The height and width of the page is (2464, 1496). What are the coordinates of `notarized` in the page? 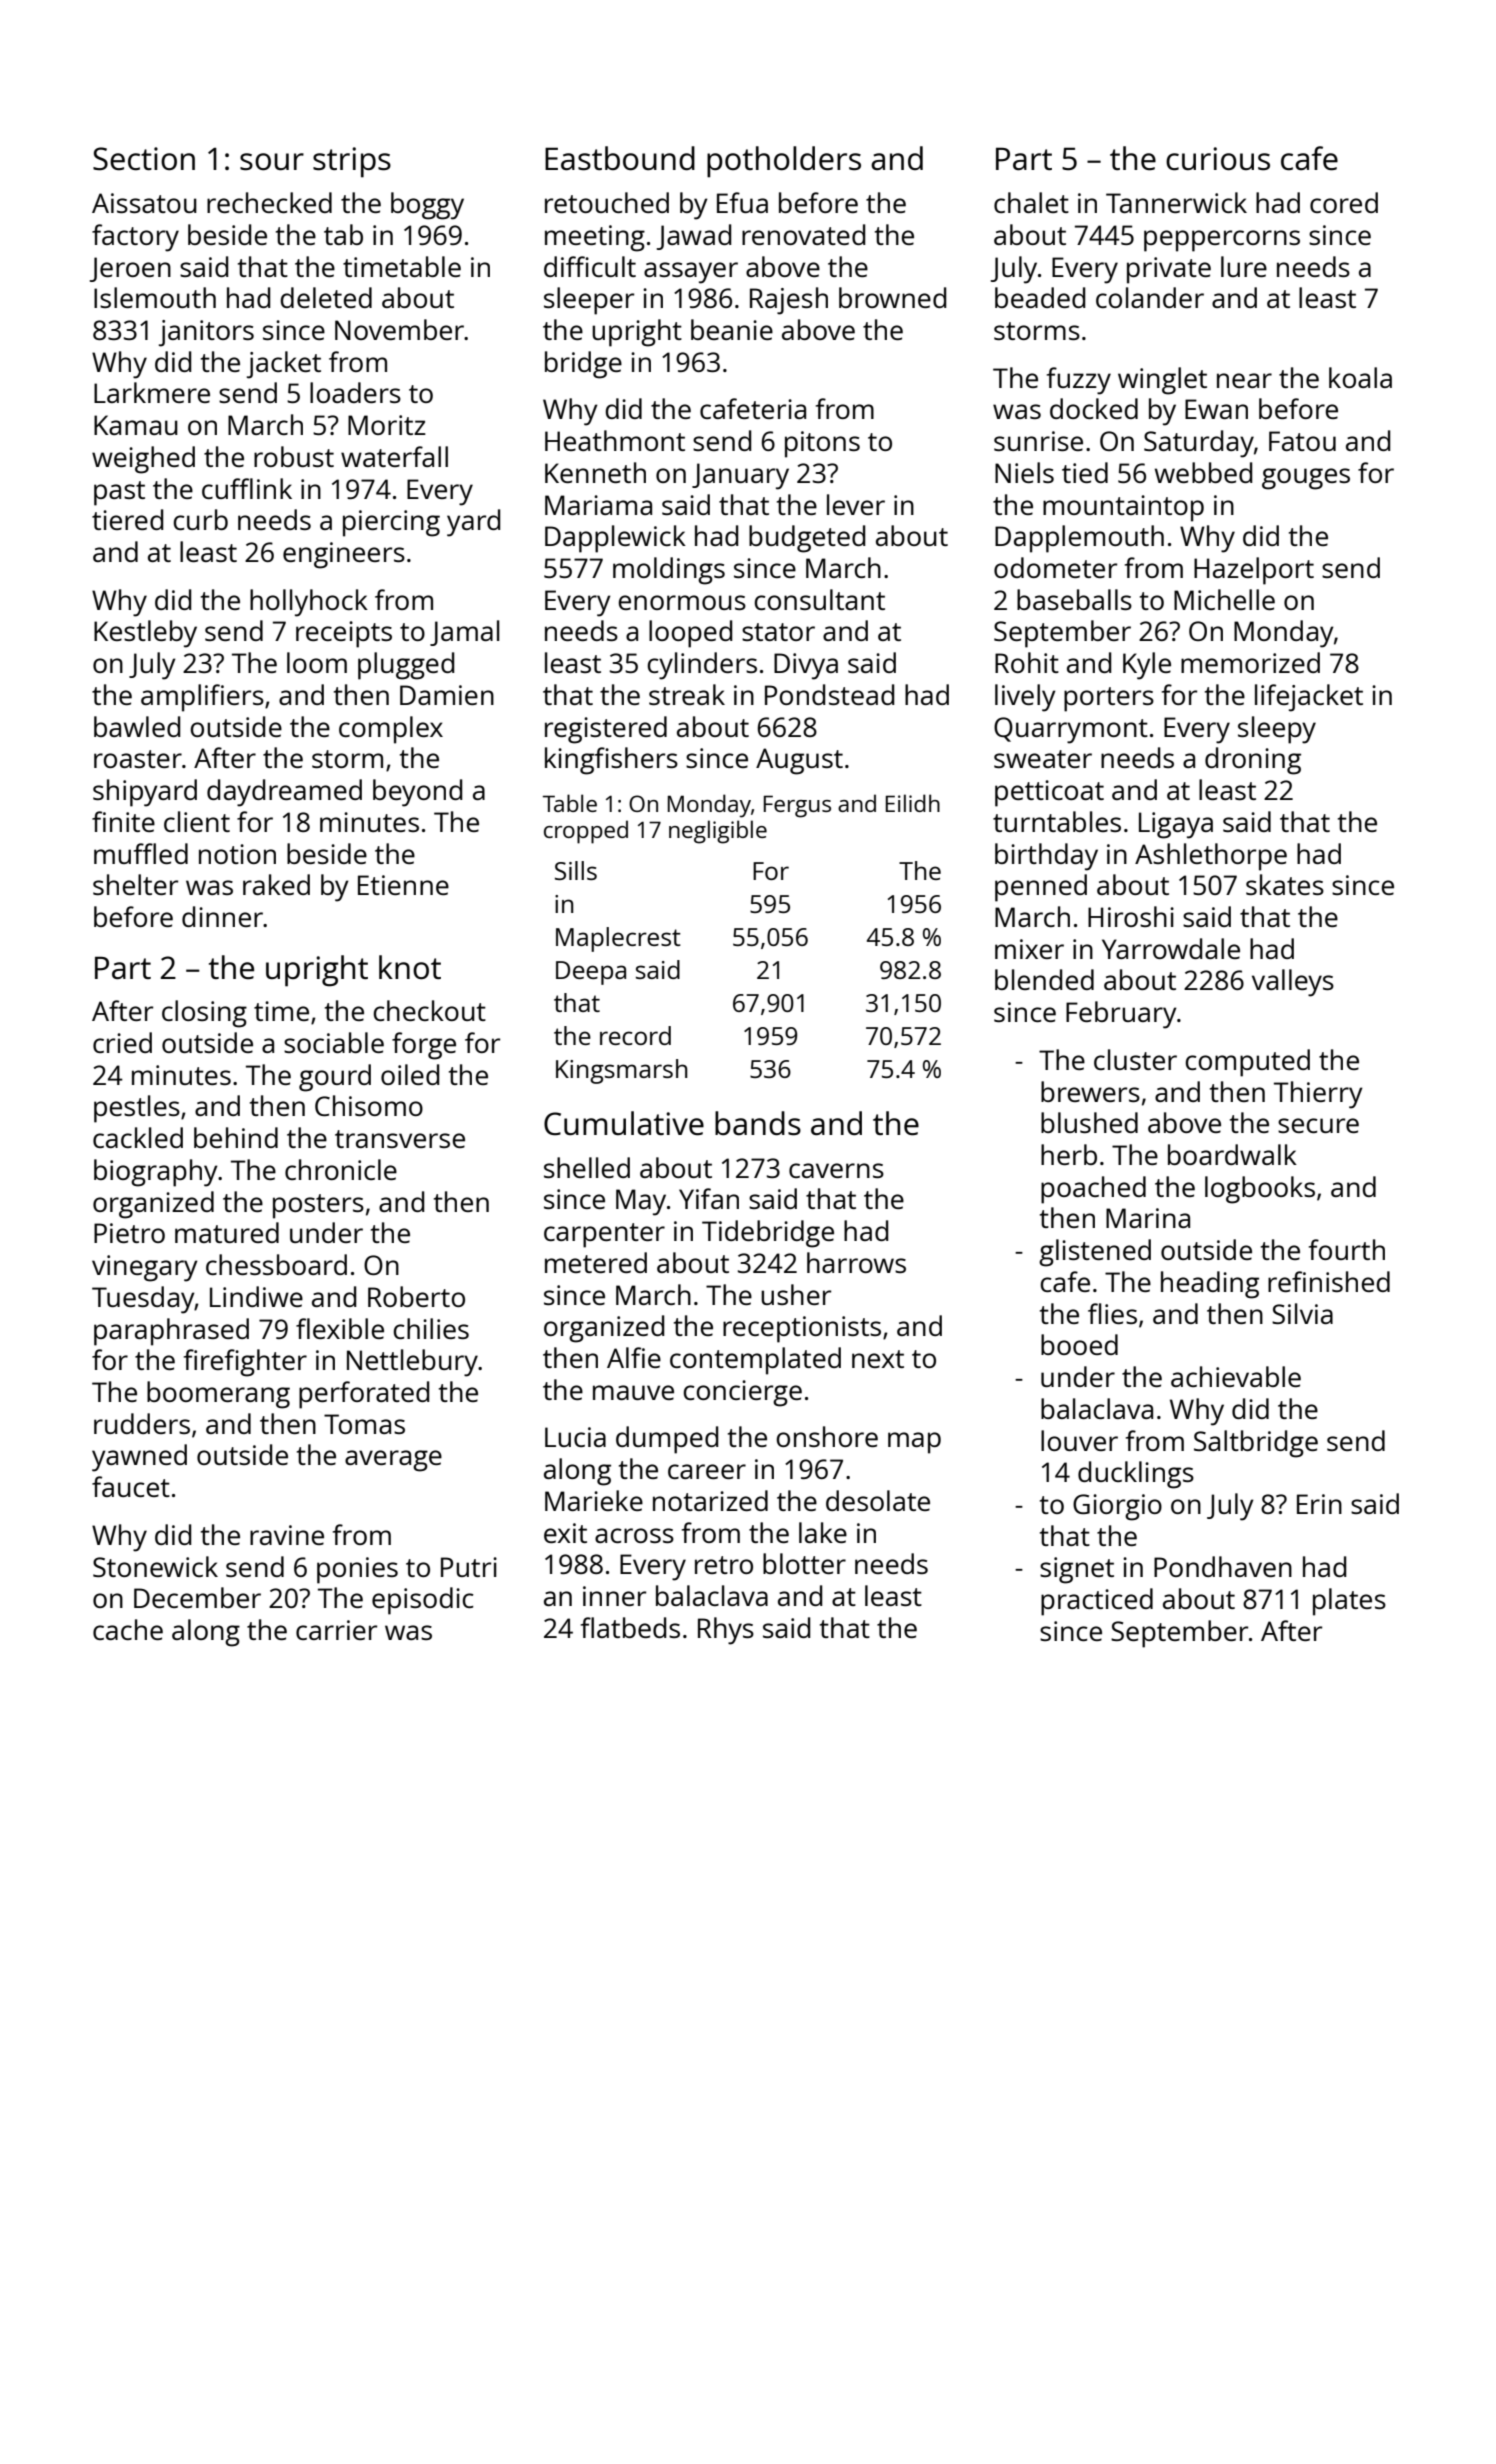 It's located at (710, 1500).
